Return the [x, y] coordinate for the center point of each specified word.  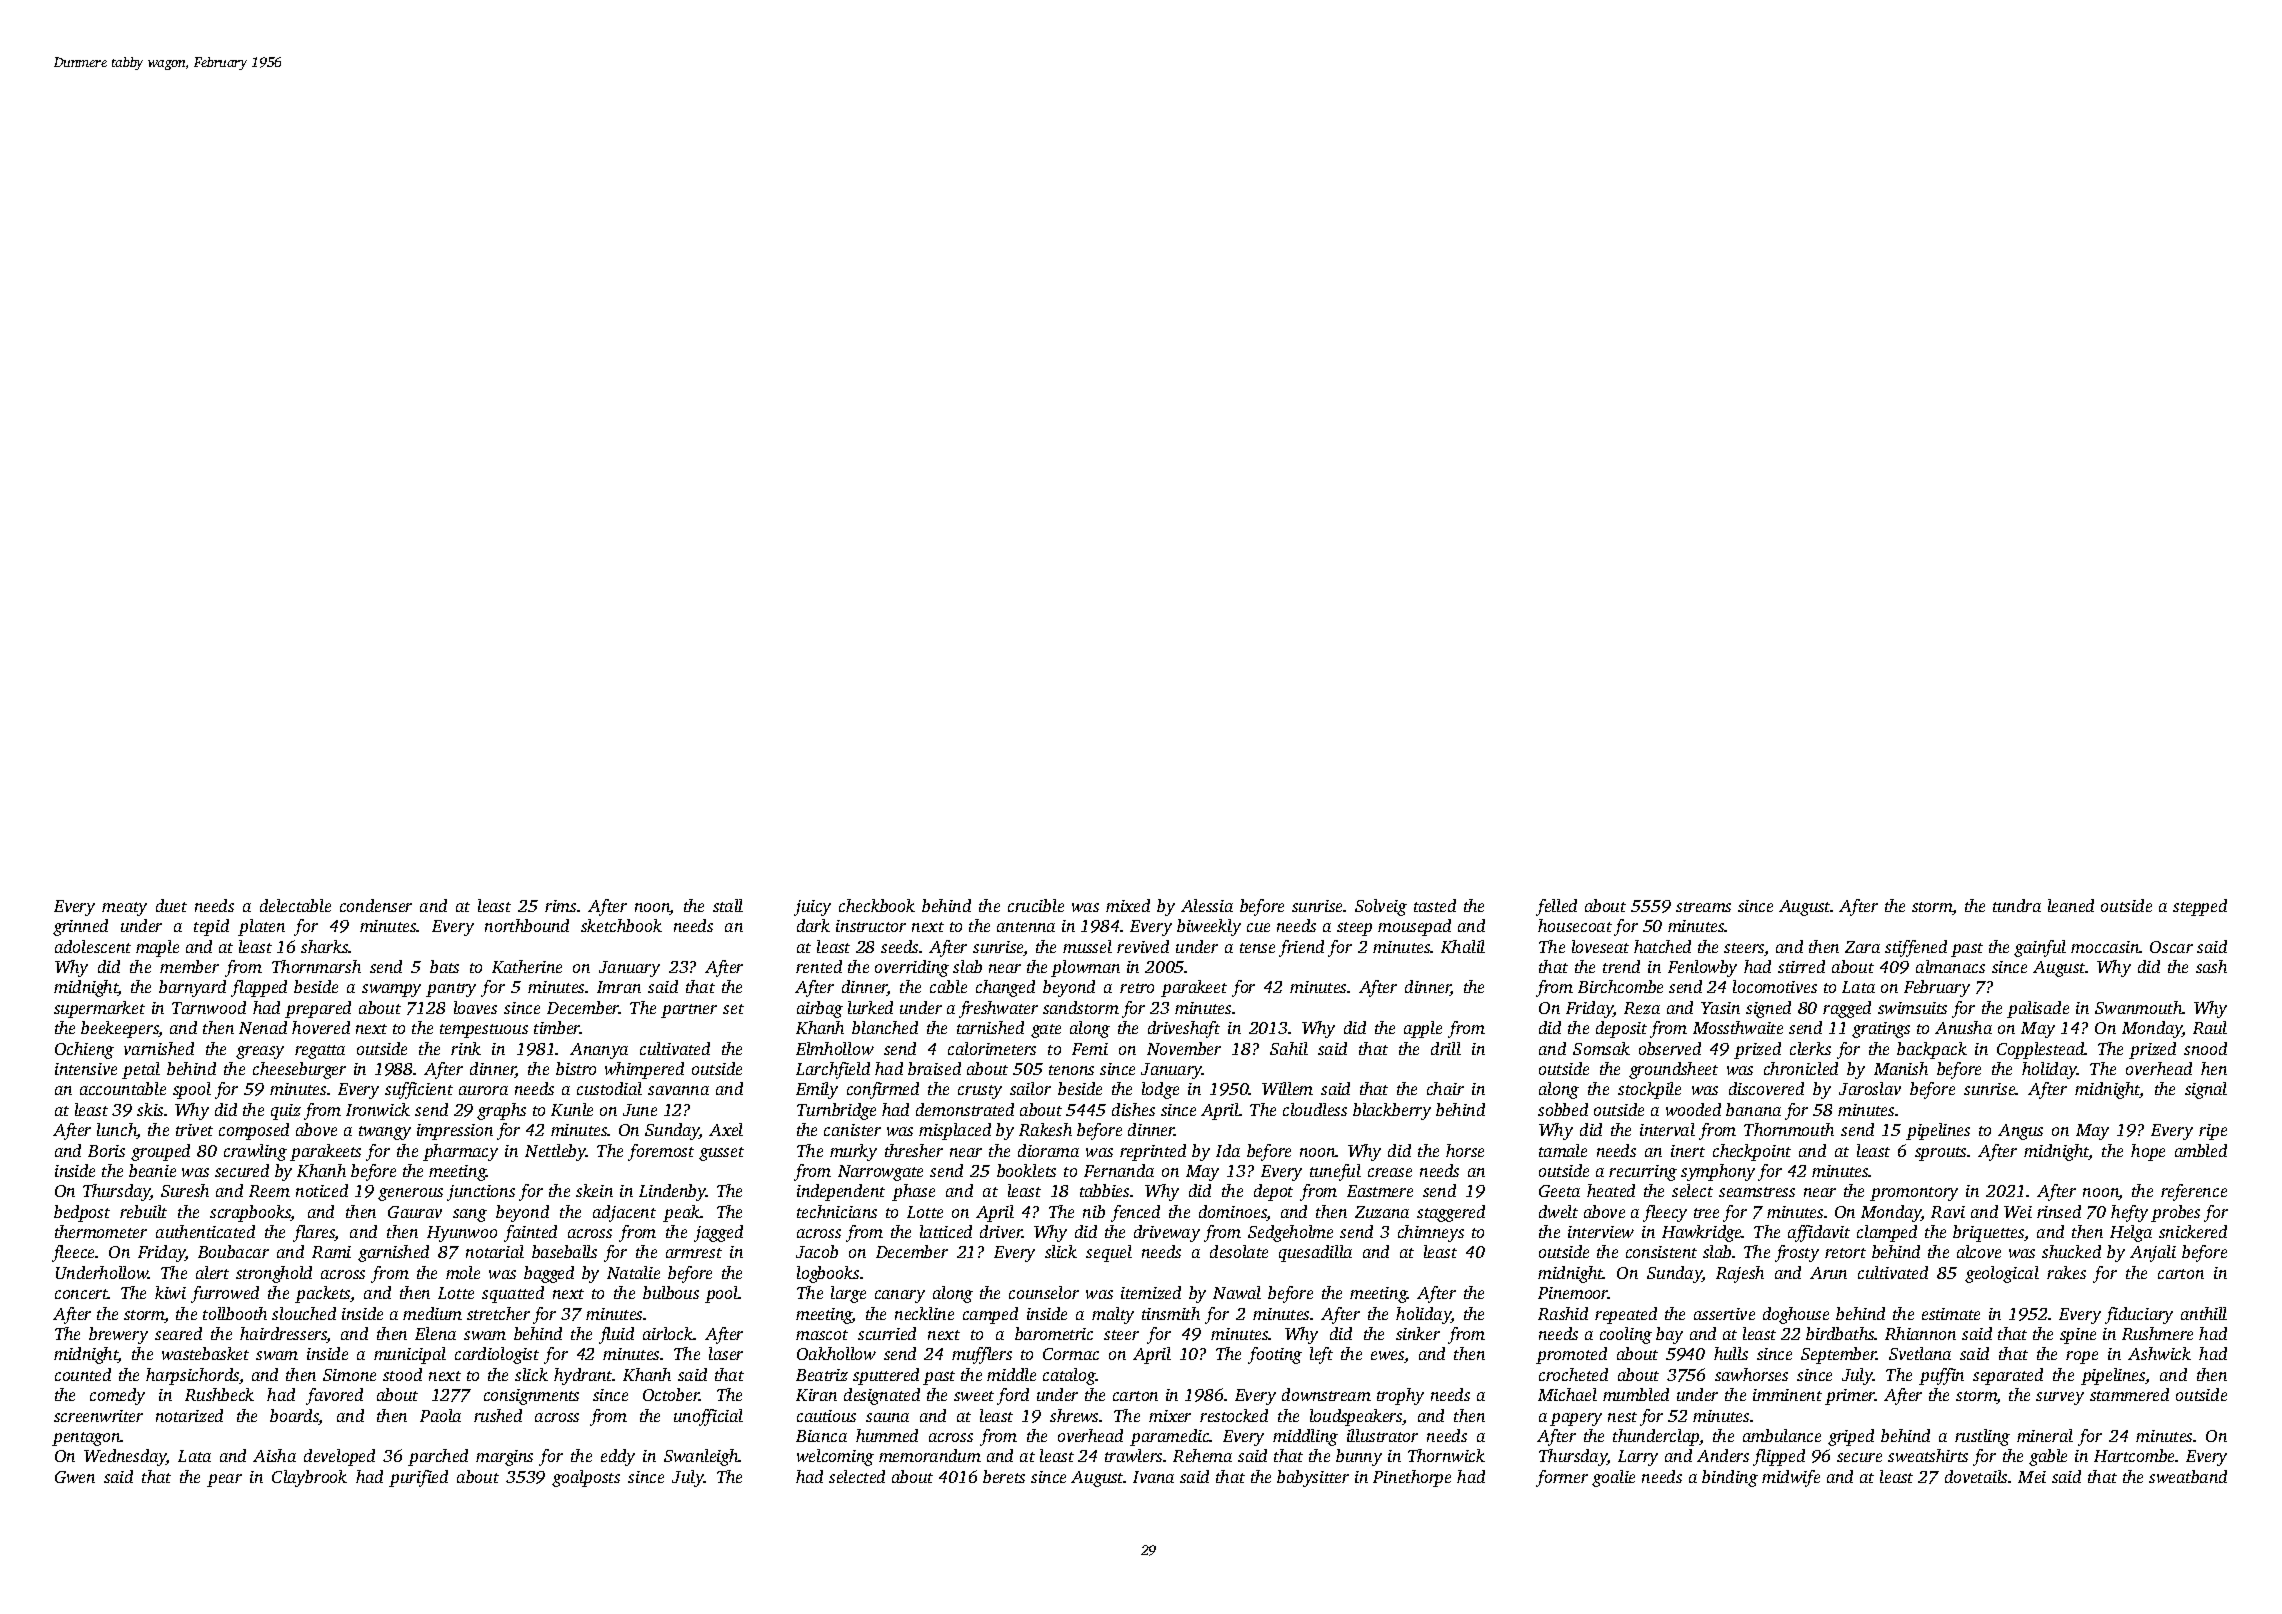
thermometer [101, 1231]
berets [1004, 1476]
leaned [2071, 905]
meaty [124, 909]
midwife [1791, 1478]
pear [224, 1480]
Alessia [1207, 905]
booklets [1026, 1170]
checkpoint [1752, 1152]
